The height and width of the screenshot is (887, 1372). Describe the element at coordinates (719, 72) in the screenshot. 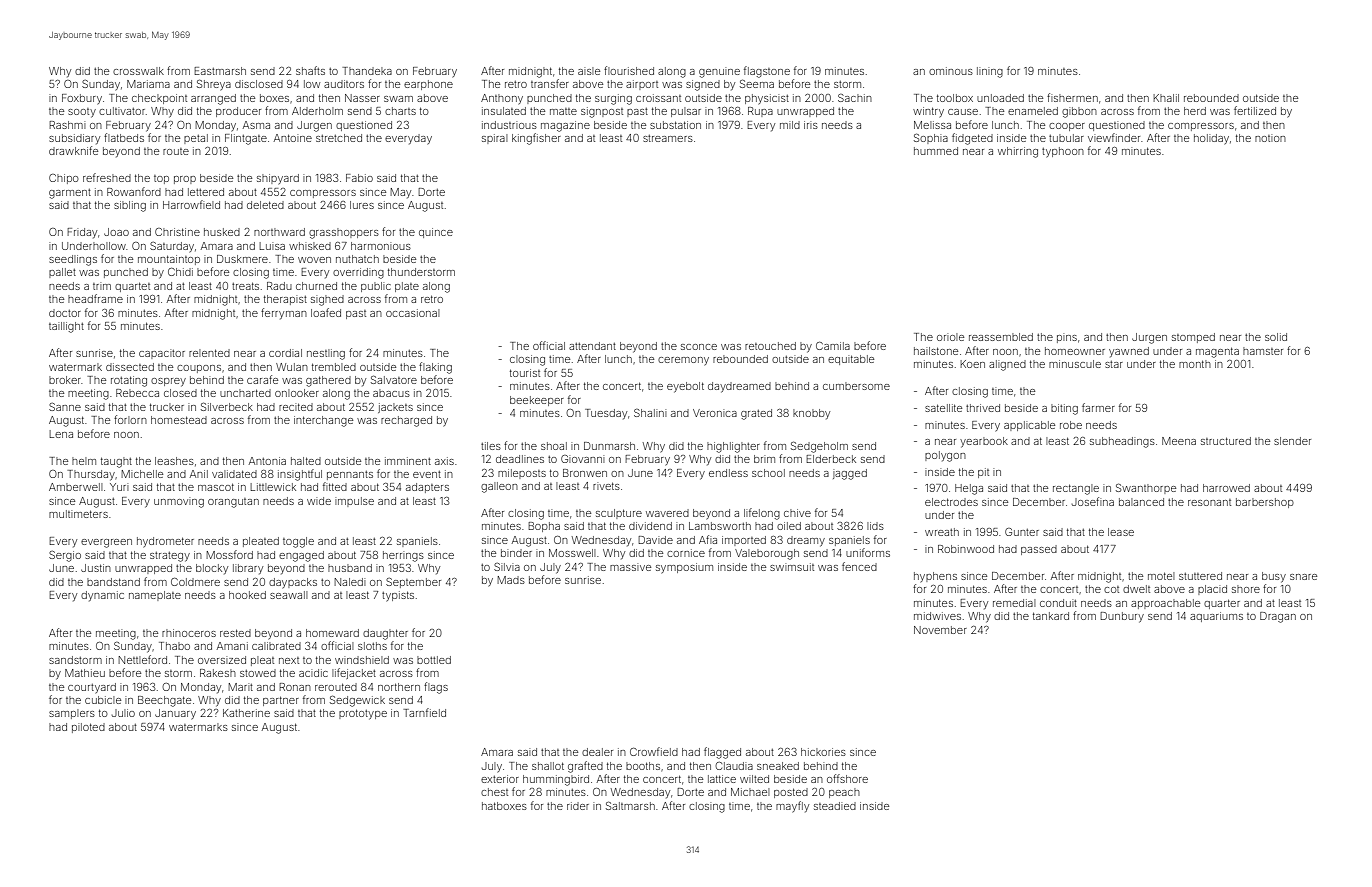

I see `genuine` at that location.
